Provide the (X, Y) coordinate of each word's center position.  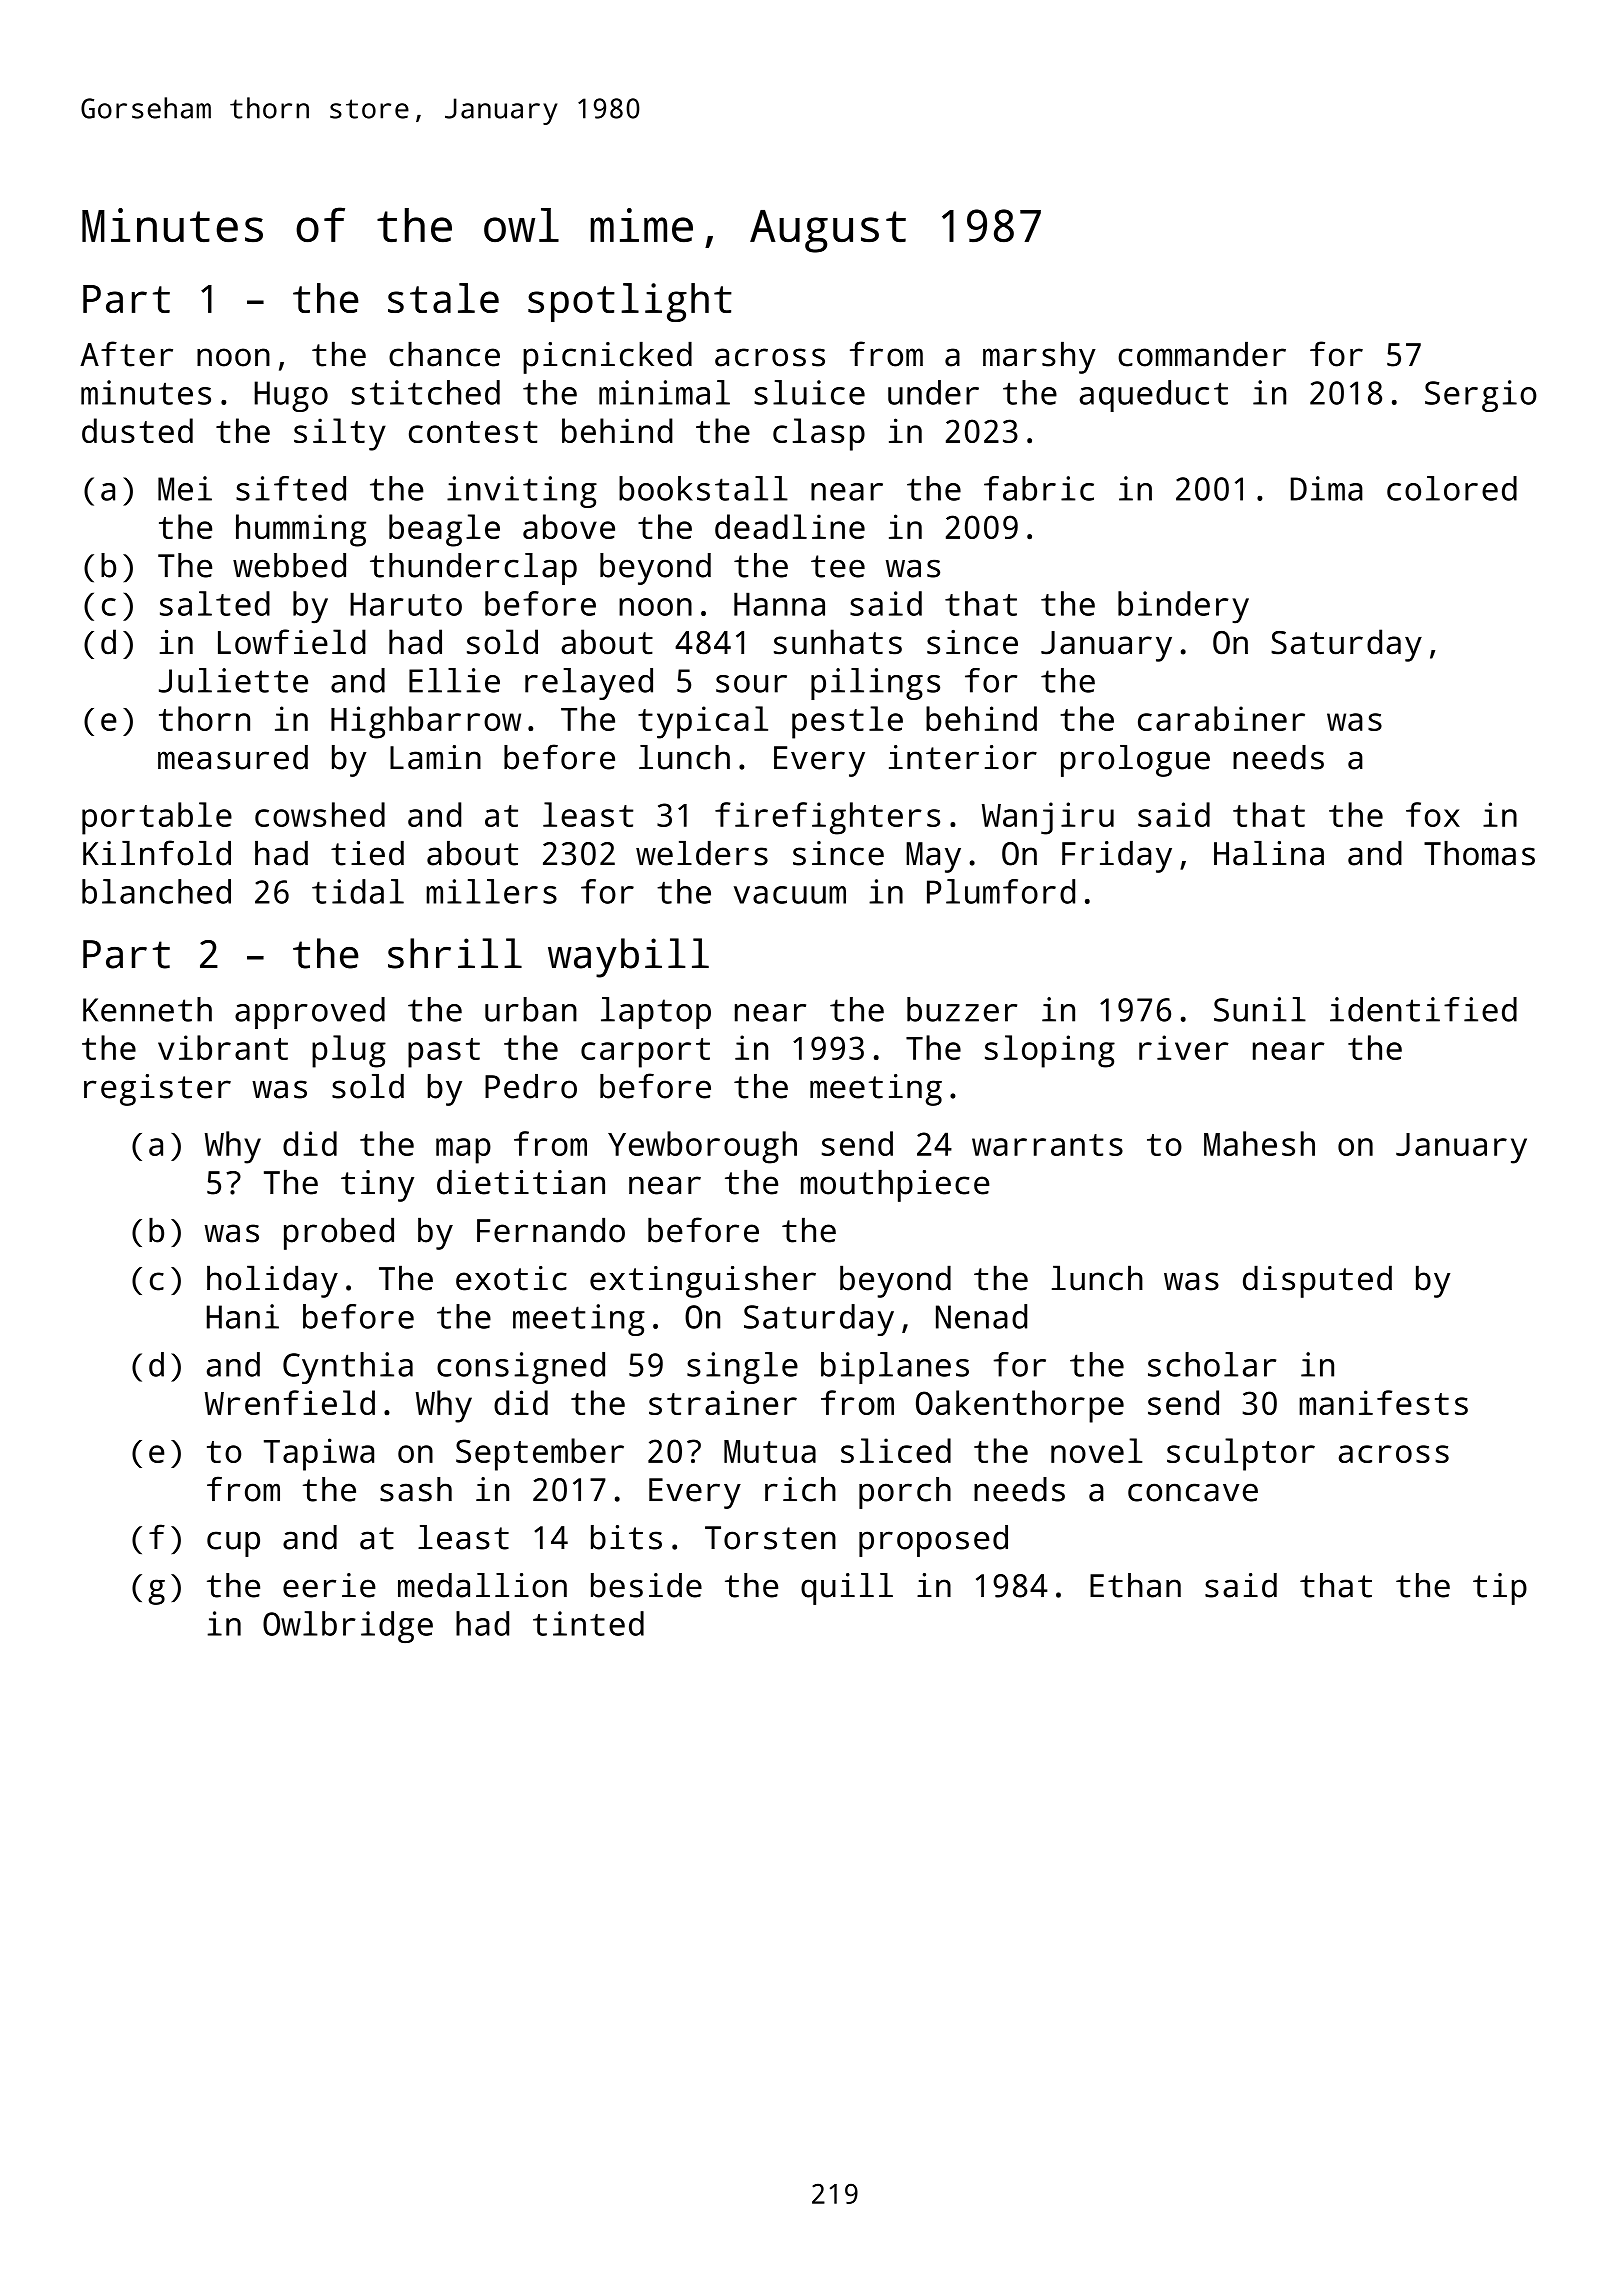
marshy (1039, 358)
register (157, 1090)
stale (443, 298)
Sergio (1481, 396)
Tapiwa (319, 1454)
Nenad (981, 1316)
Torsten (770, 1538)
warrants (1047, 1145)
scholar (1212, 1364)
